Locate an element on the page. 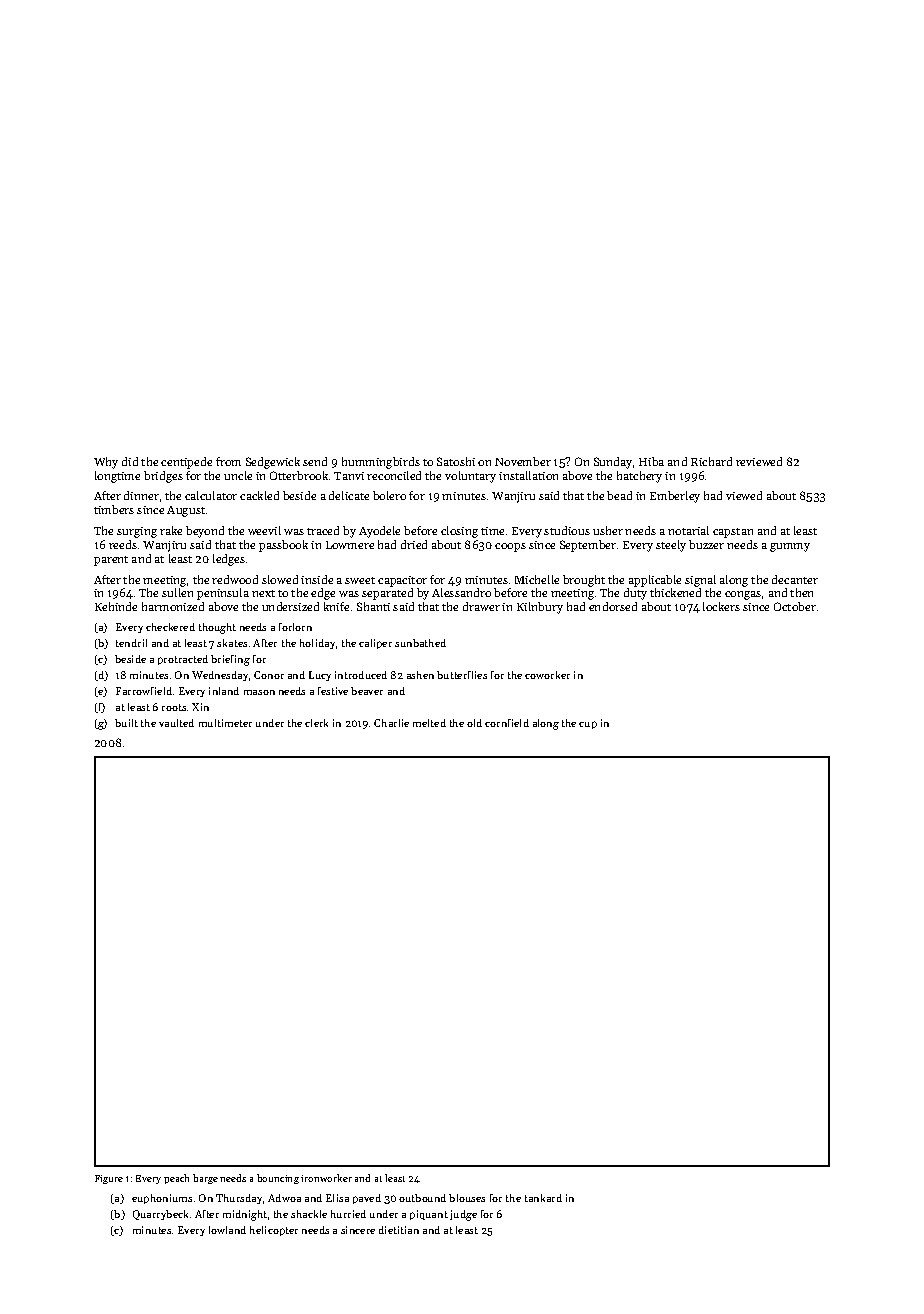 The height and width of the page is (1314, 924). Quarrybeck is located at coordinates (160, 1215).
